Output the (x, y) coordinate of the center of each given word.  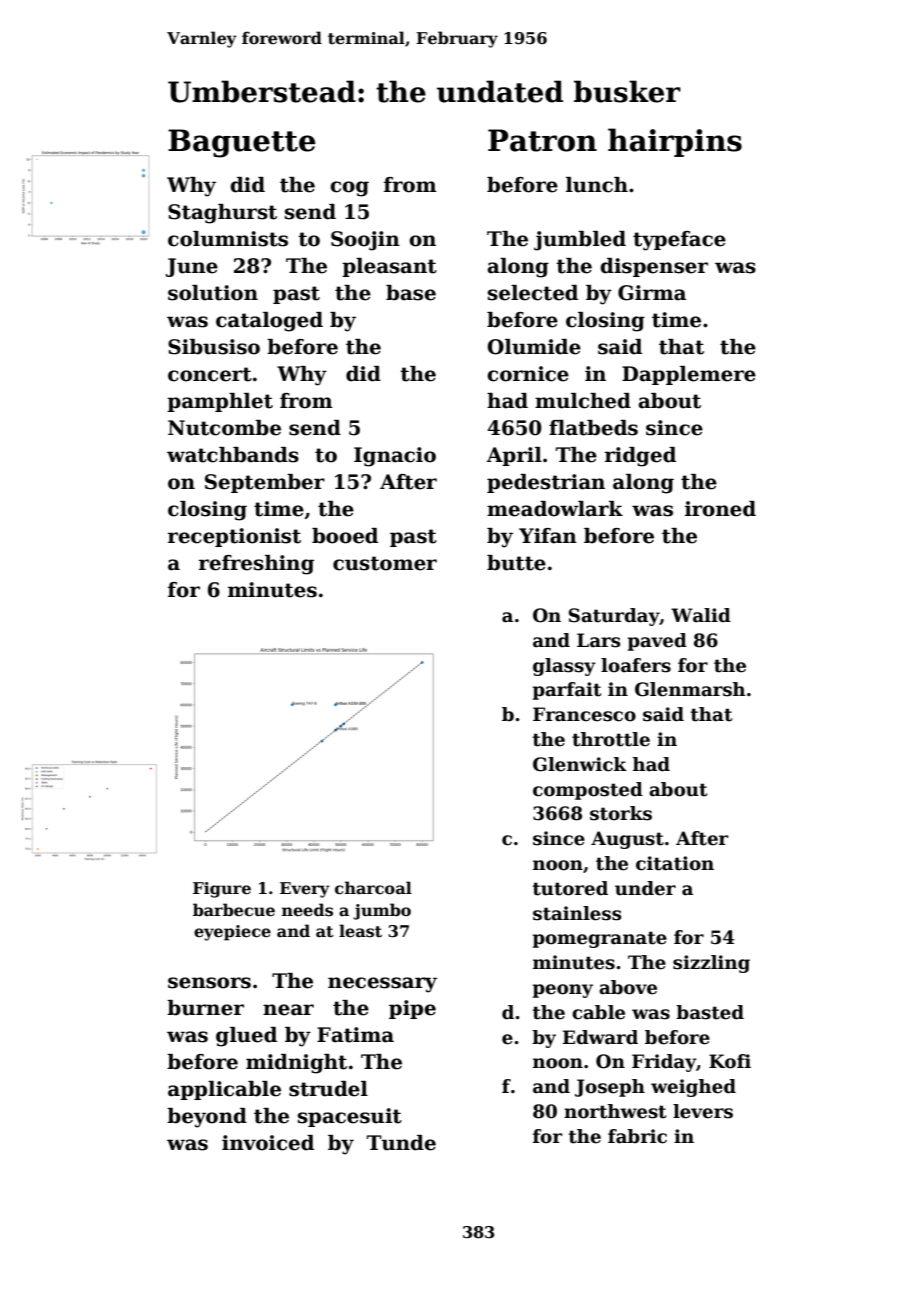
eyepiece (232, 933)
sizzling (711, 964)
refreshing (256, 565)
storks (621, 813)
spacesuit (350, 1117)
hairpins (675, 142)
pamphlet (220, 402)
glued (246, 1037)
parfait (567, 691)
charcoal (373, 888)
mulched (583, 401)
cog (349, 189)
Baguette (242, 143)
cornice (528, 374)
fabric (637, 1136)
